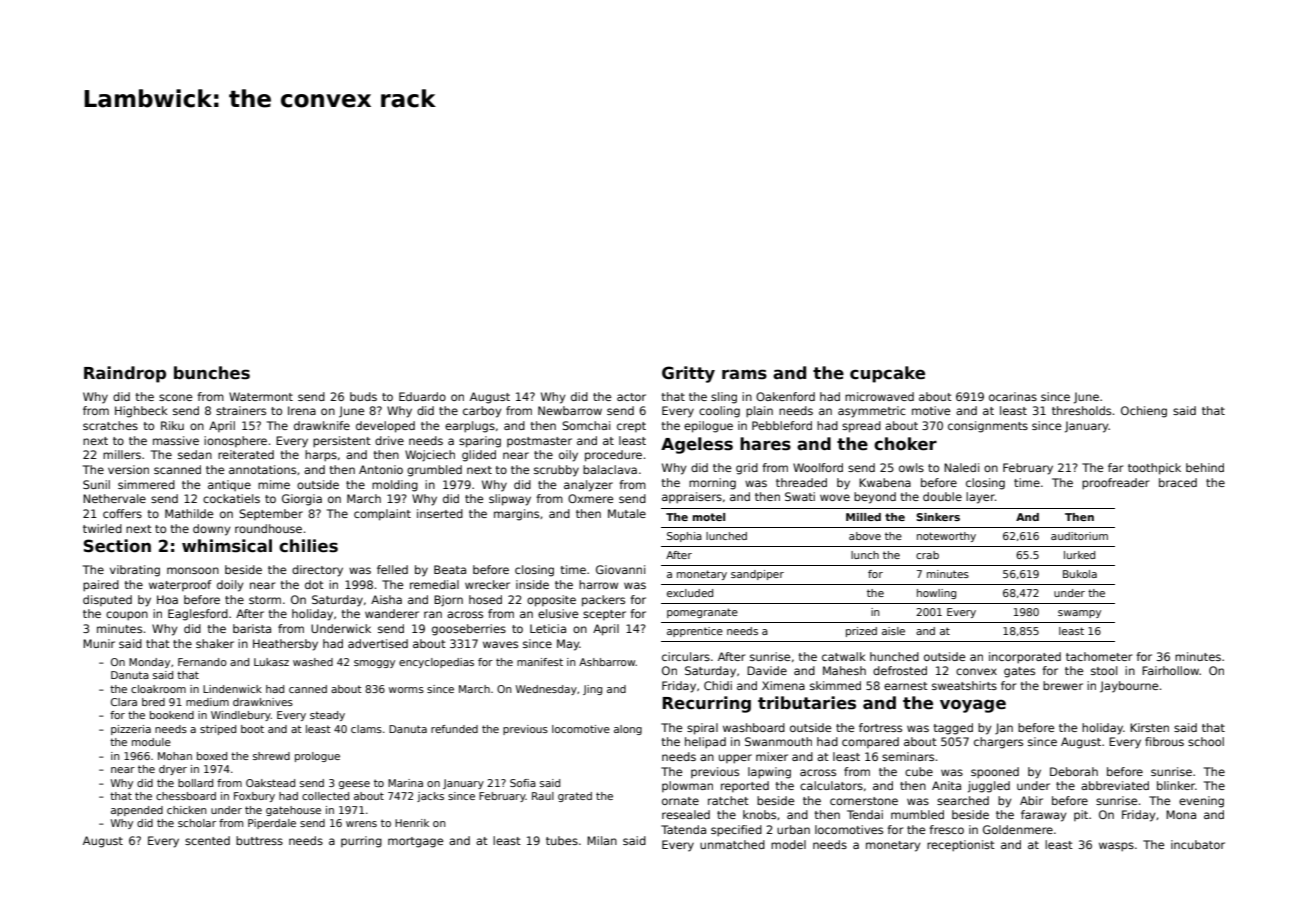 The image size is (1308, 924). Describe the element at coordinates (788, 844) in the image. I see `model` at that location.
